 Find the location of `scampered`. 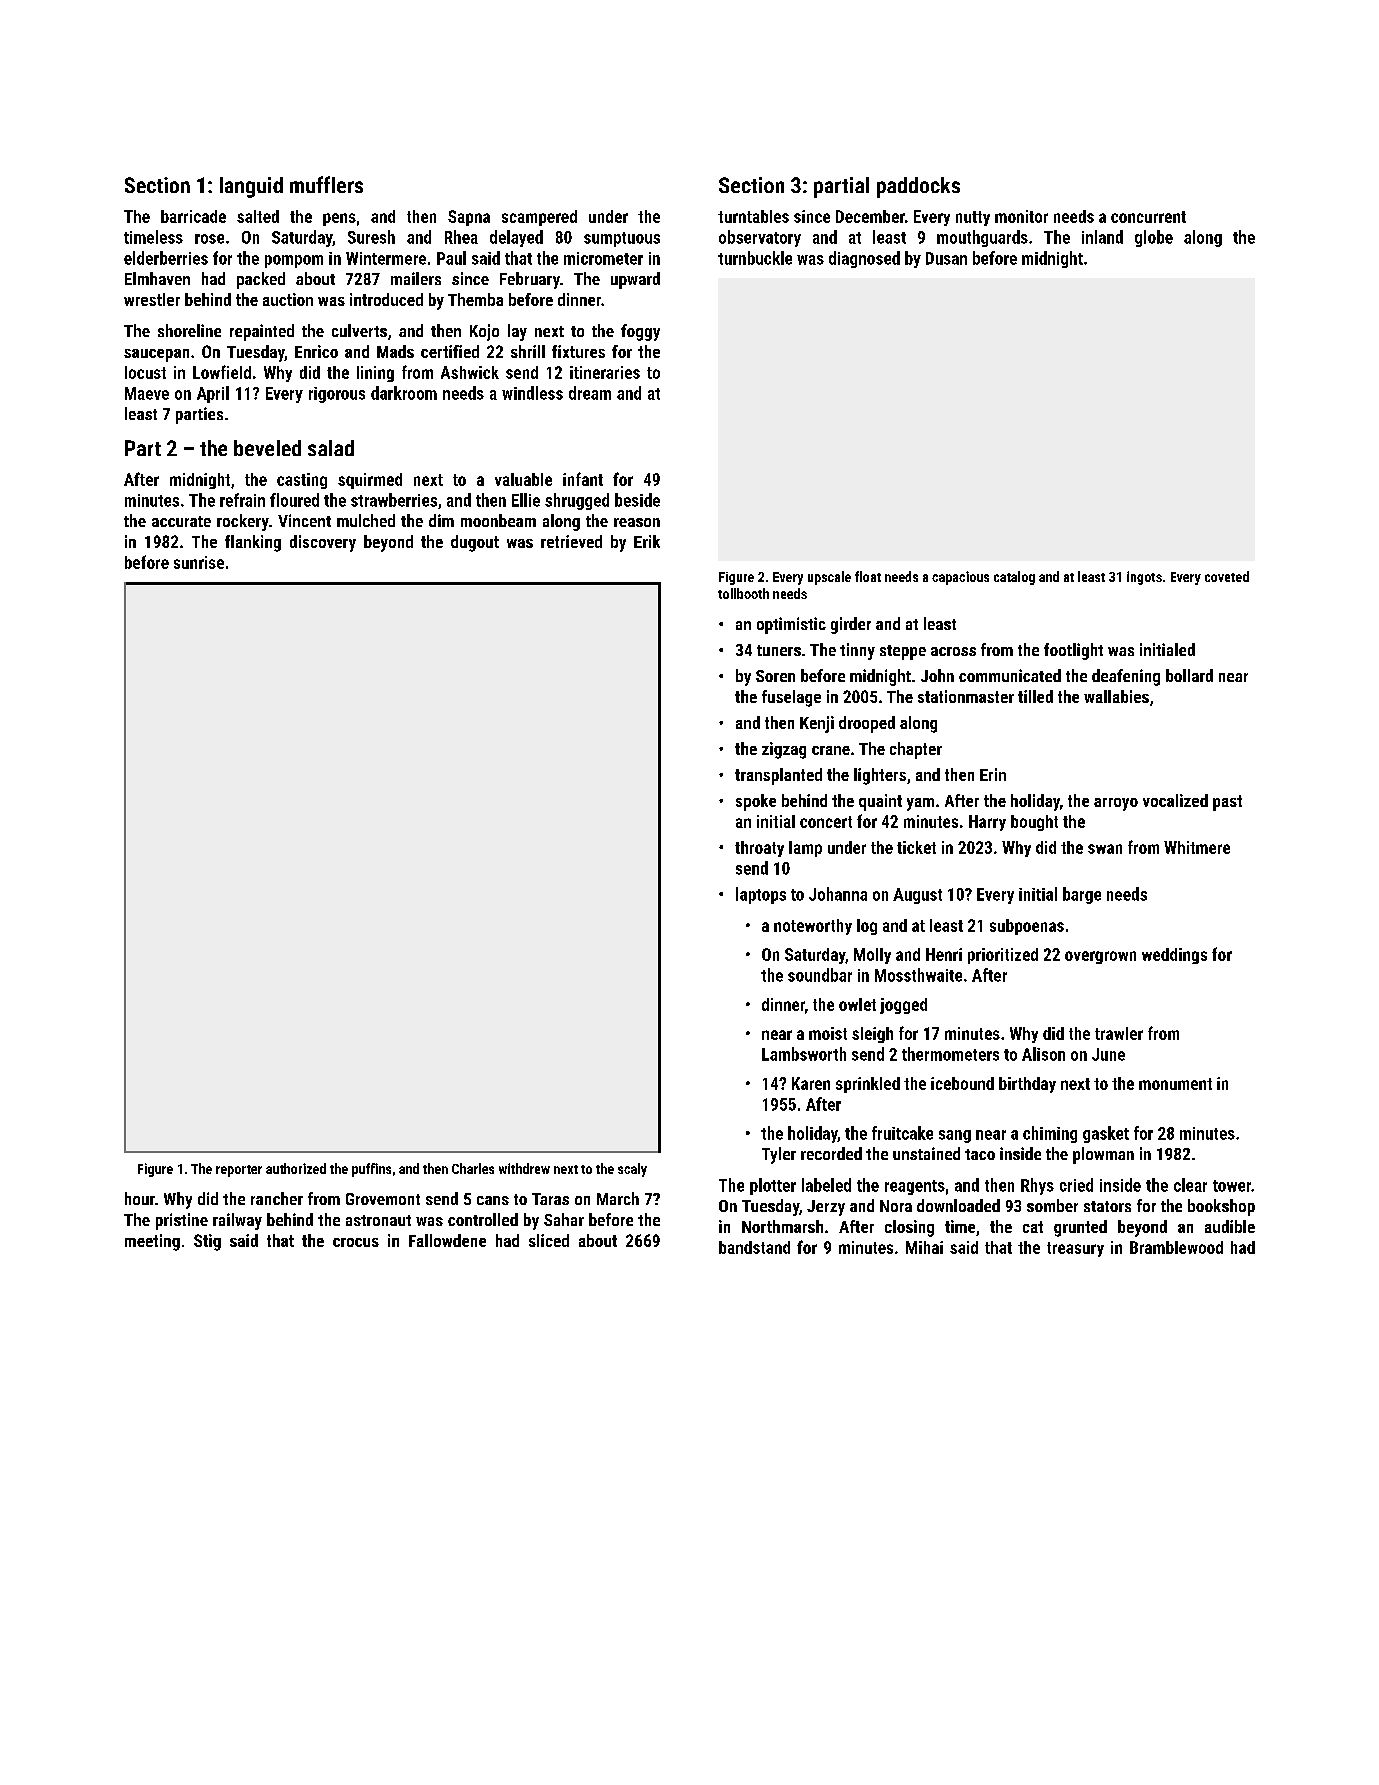

scampered is located at coordinates (539, 218).
